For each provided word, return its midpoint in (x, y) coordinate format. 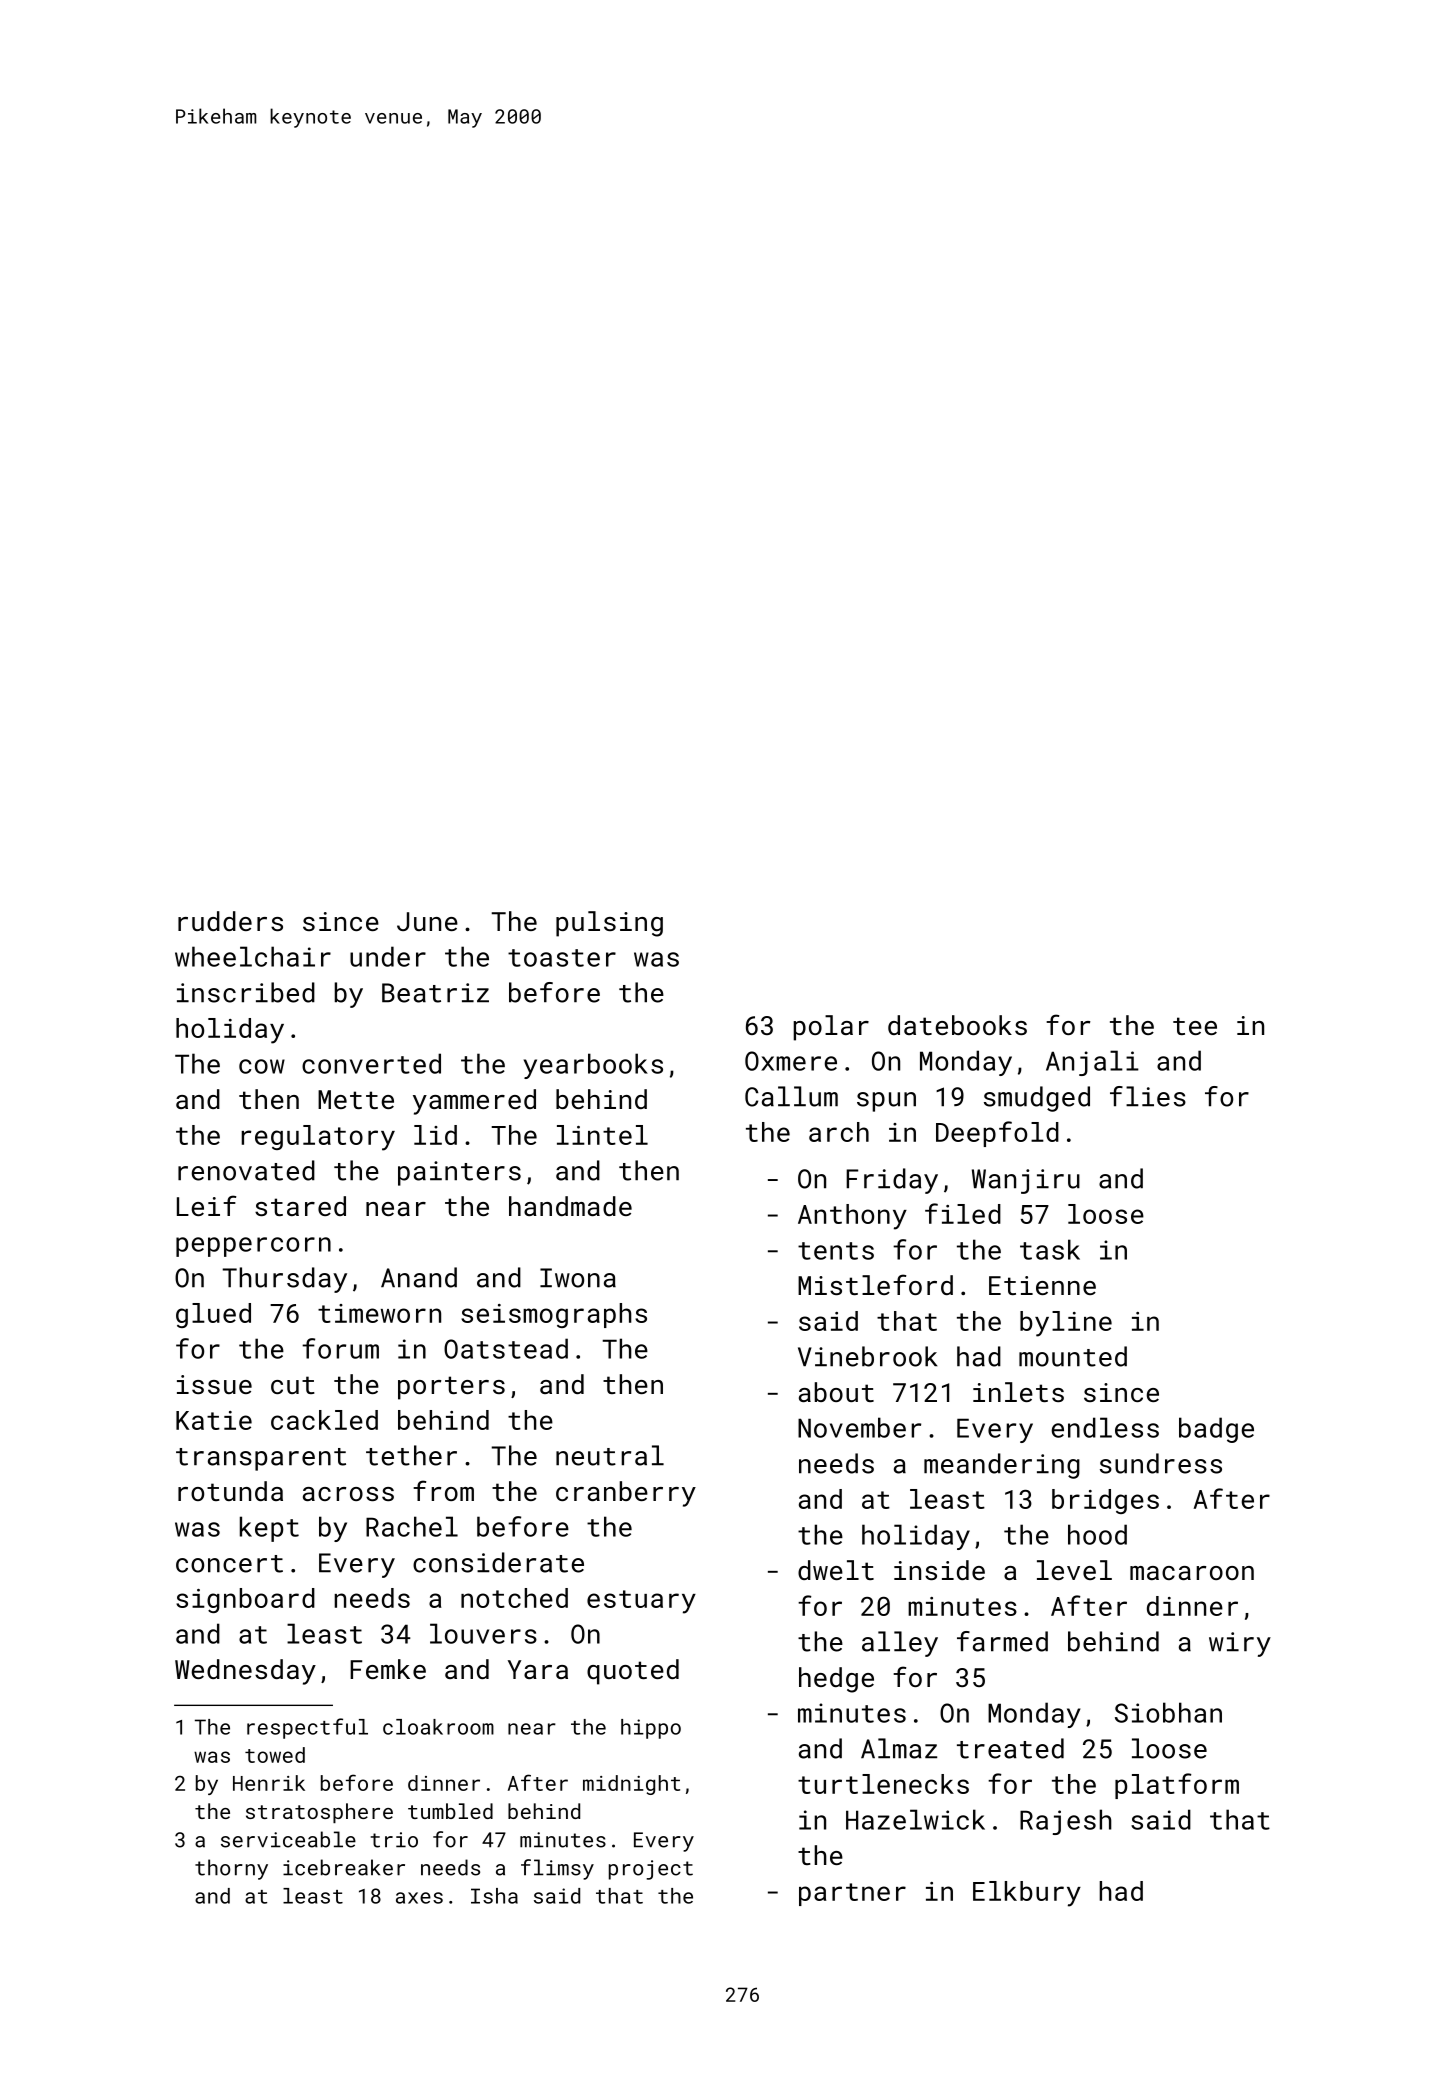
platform (1177, 1786)
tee (1195, 1026)
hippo (651, 1729)
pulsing (609, 924)
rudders (230, 921)
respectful (307, 1728)
